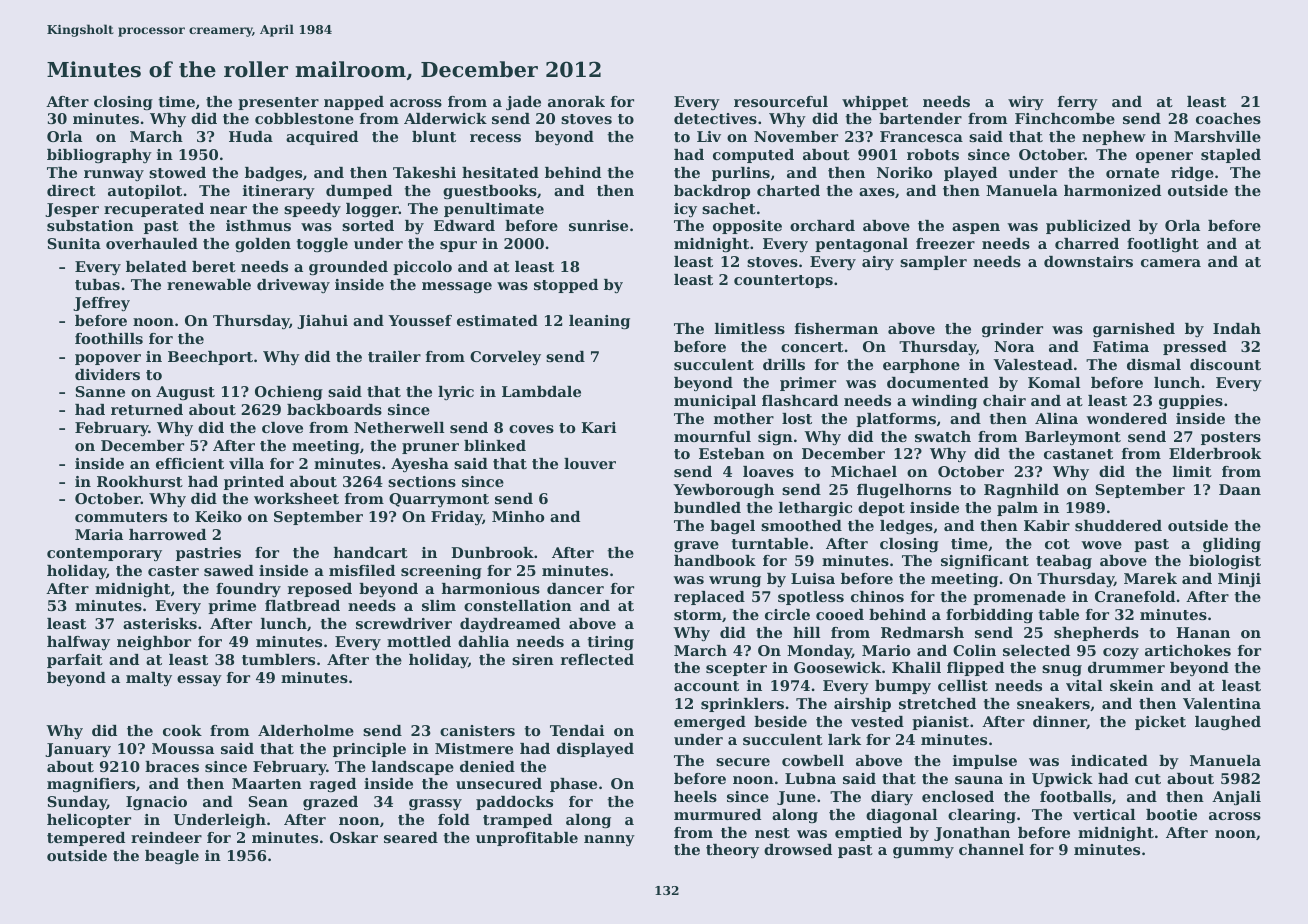 Image resolution: width=1308 pixels, height=924 pixels. I want to click on screening, so click(441, 572).
